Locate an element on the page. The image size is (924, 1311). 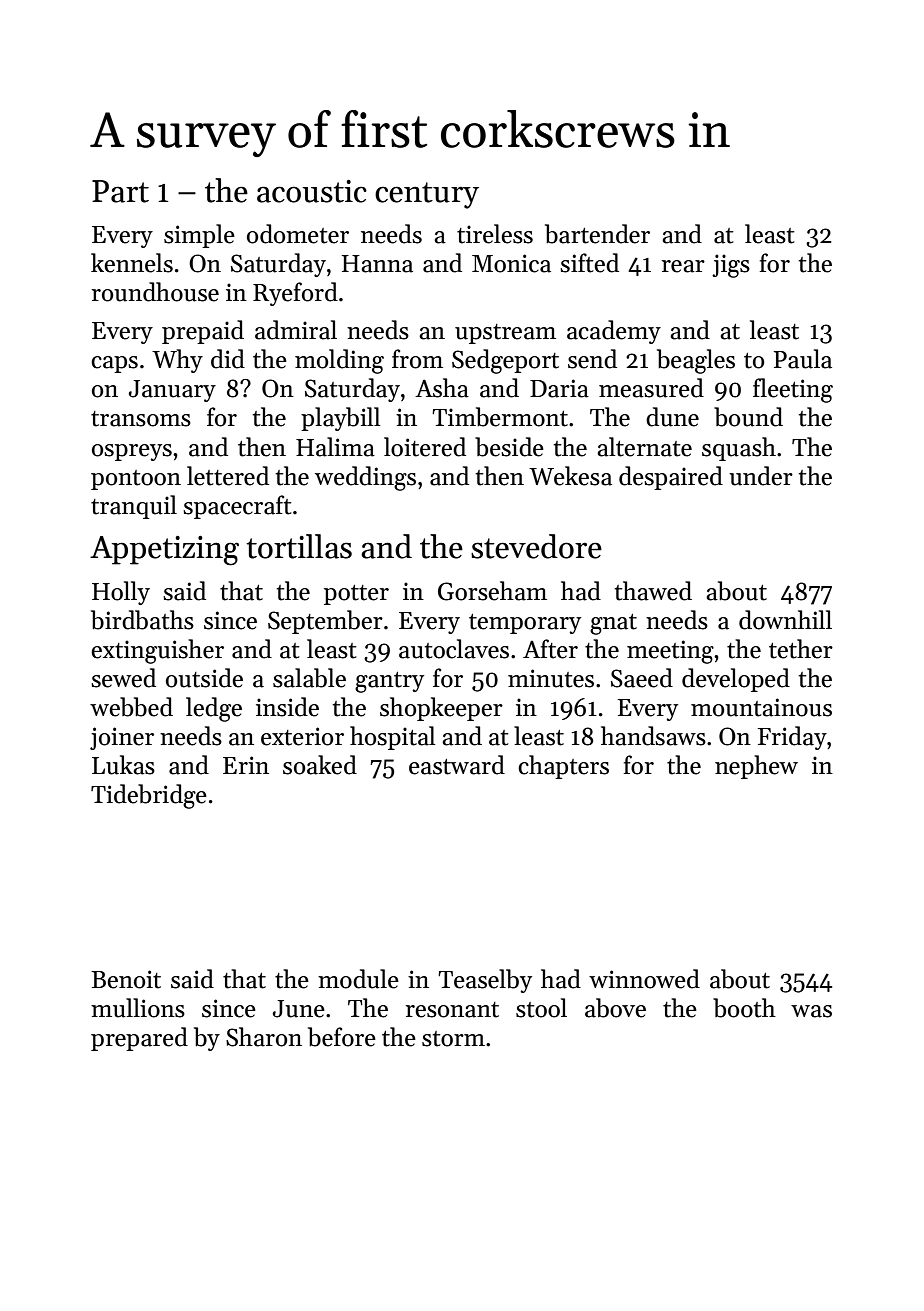
weddings is located at coordinates (365, 478).
